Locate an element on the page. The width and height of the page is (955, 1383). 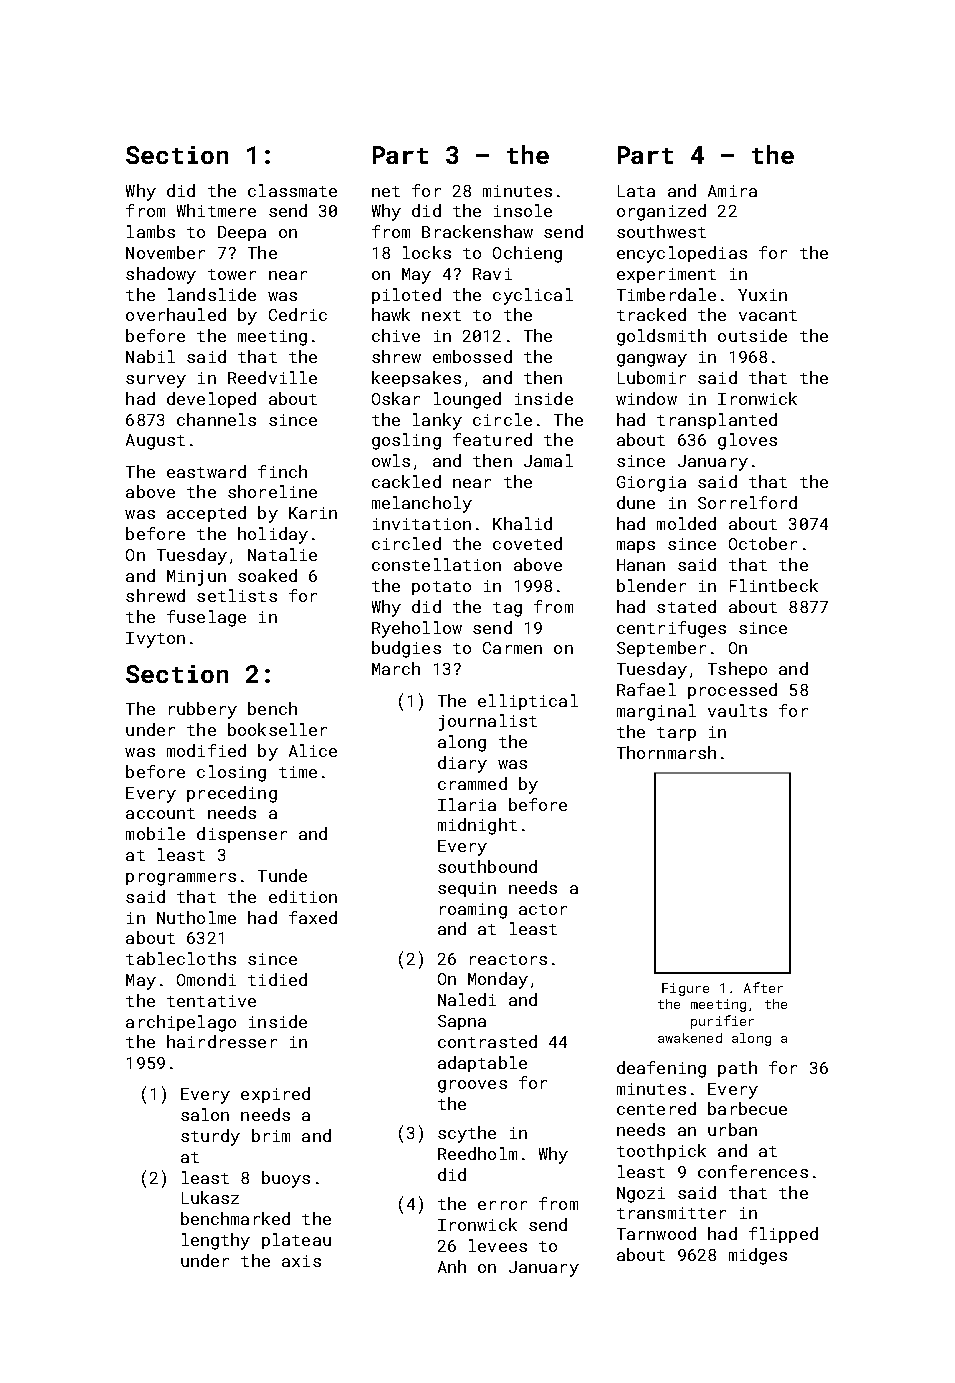
conferences is located at coordinates (753, 1171).
